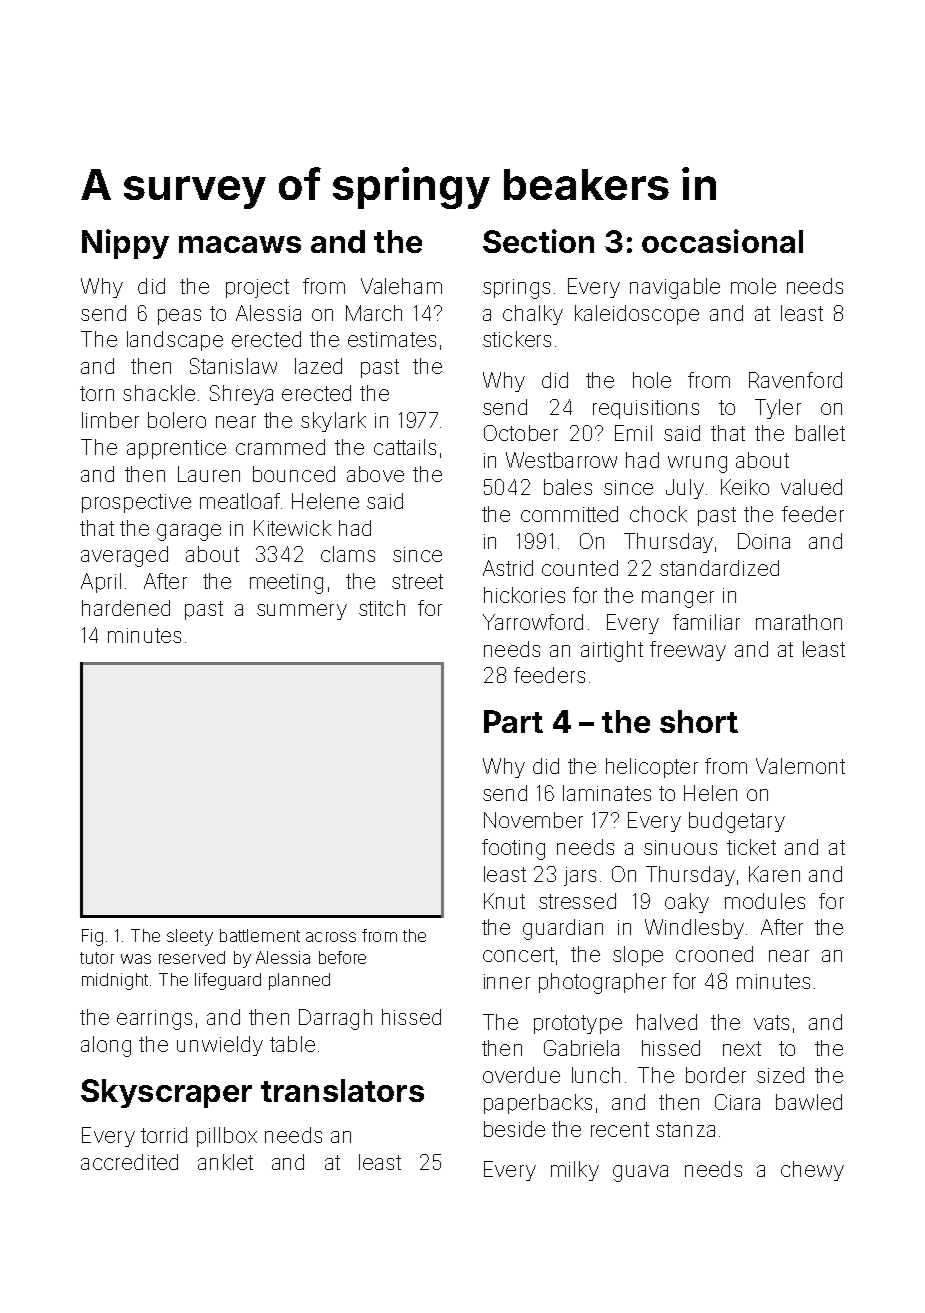 The image size is (925, 1313). I want to click on peas, so click(179, 317).
